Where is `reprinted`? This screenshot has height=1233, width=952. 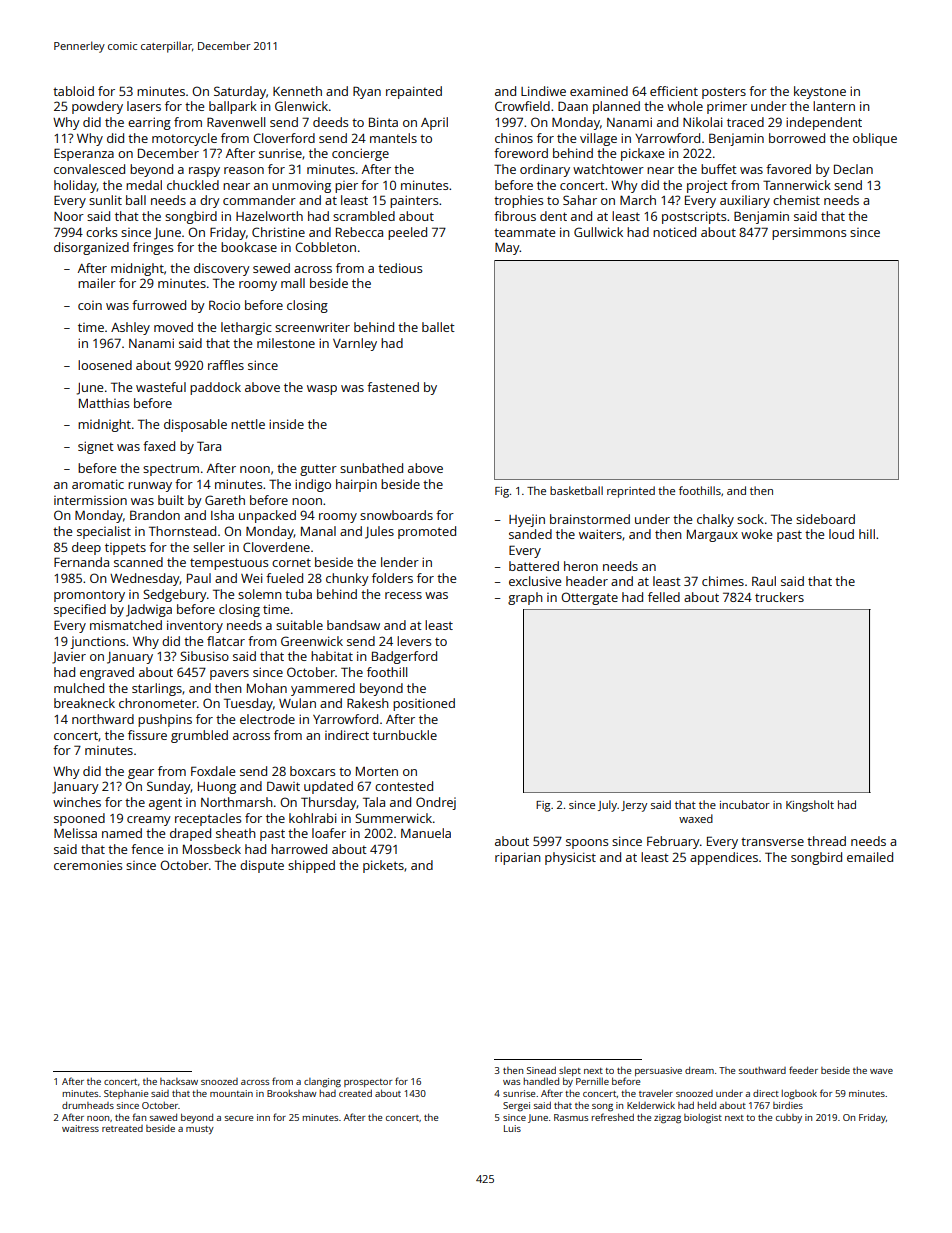
reprinted is located at coordinates (631, 492).
